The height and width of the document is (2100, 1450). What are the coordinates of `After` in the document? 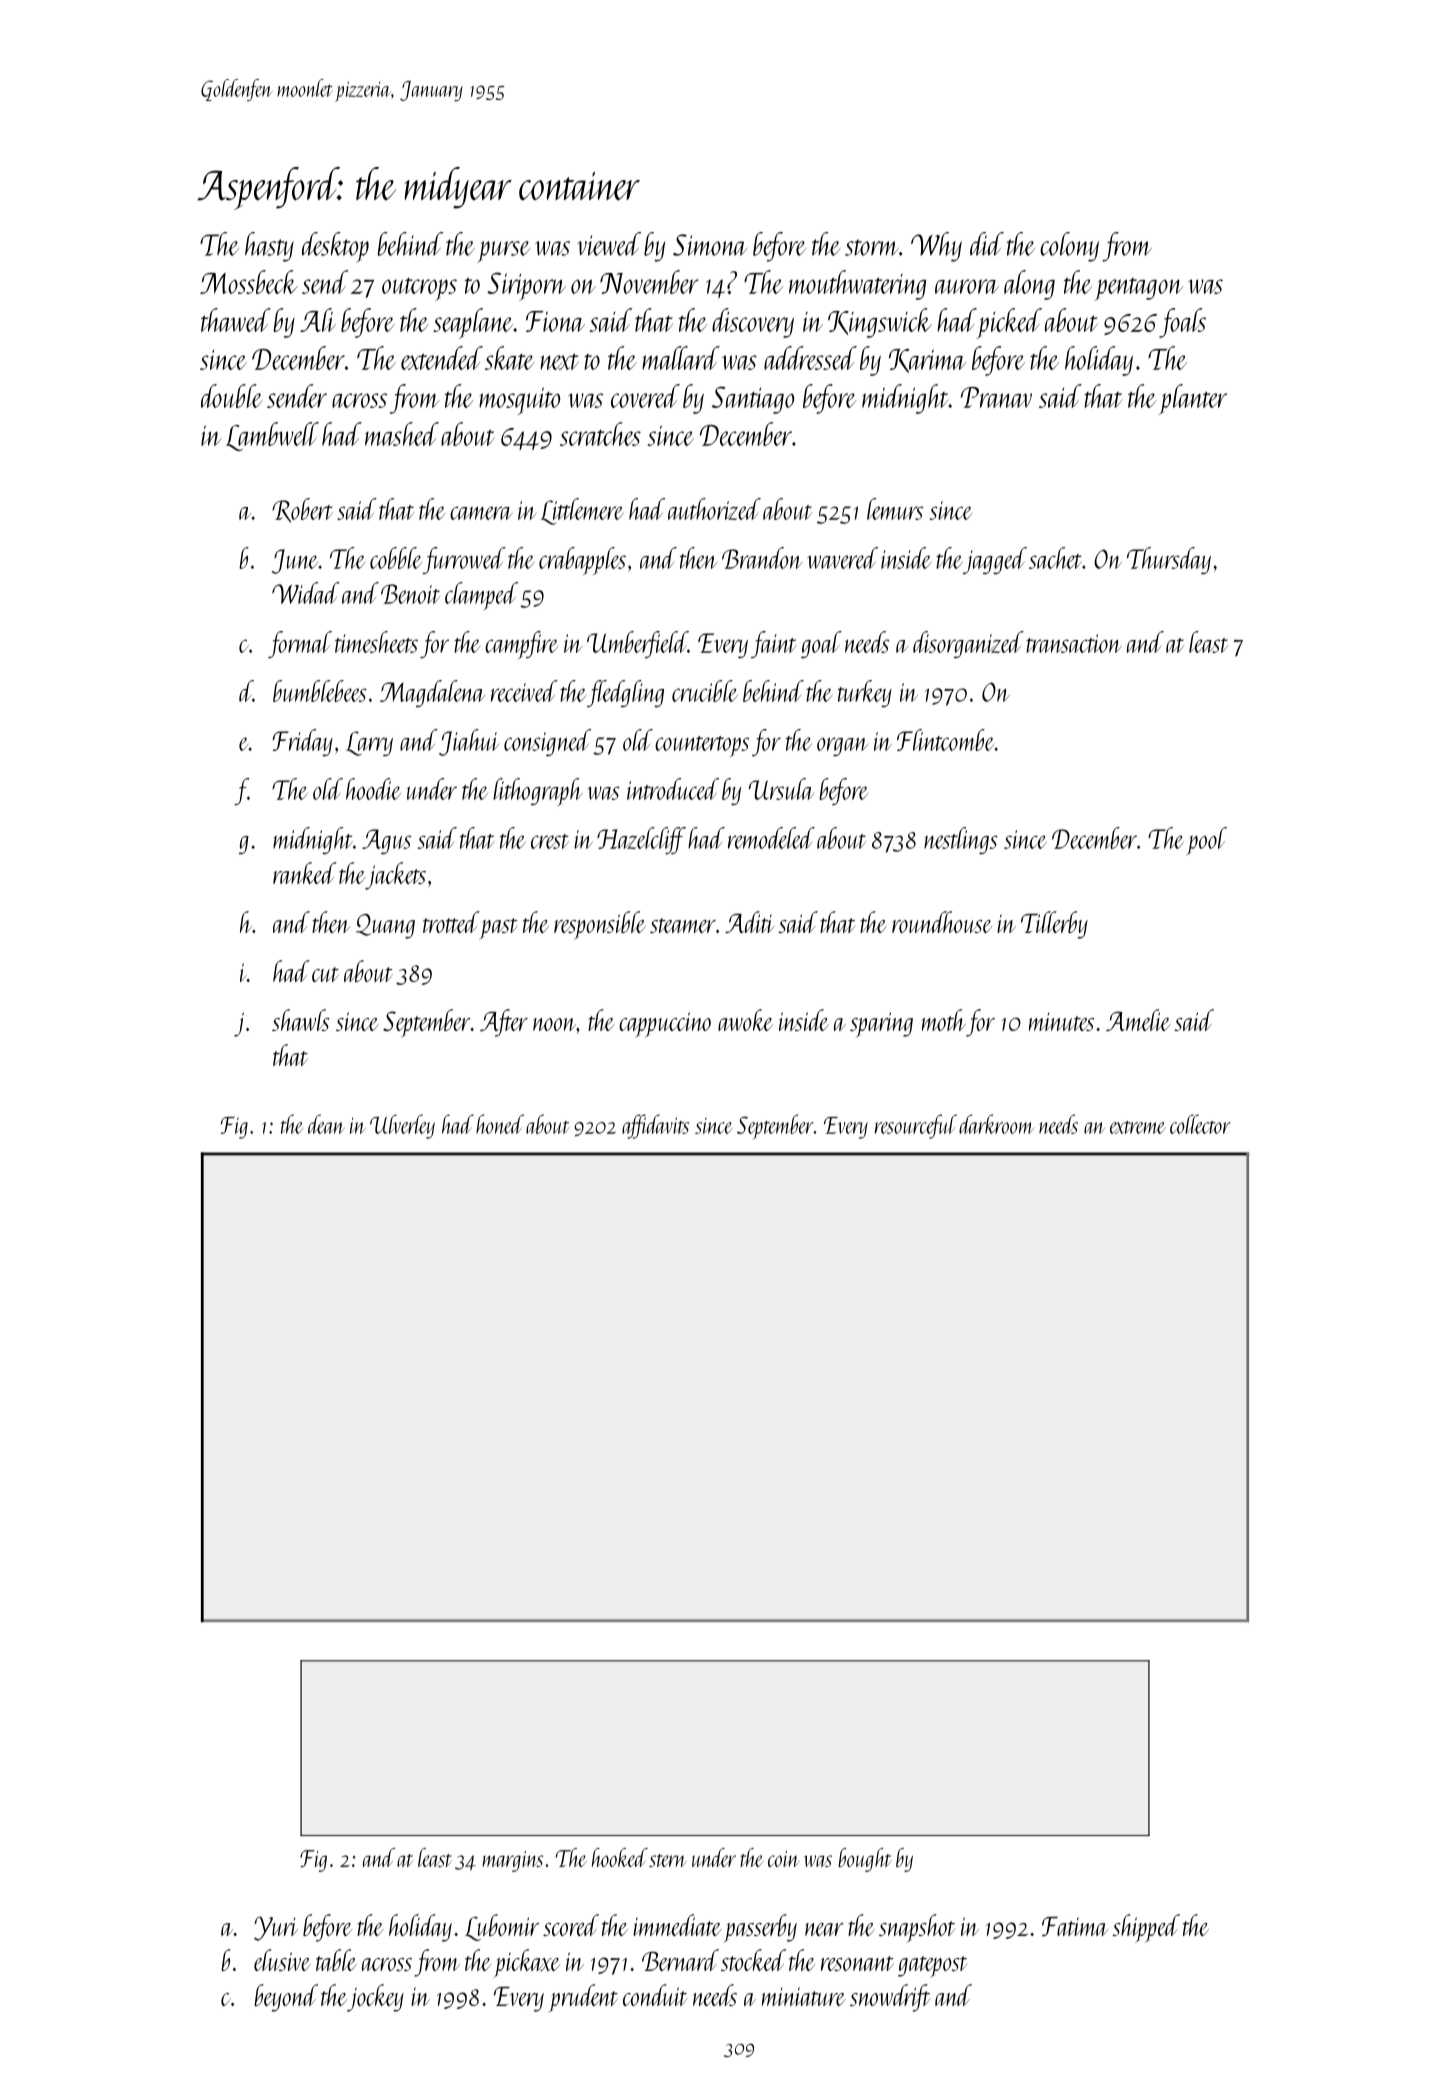 It's located at (504, 1023).
